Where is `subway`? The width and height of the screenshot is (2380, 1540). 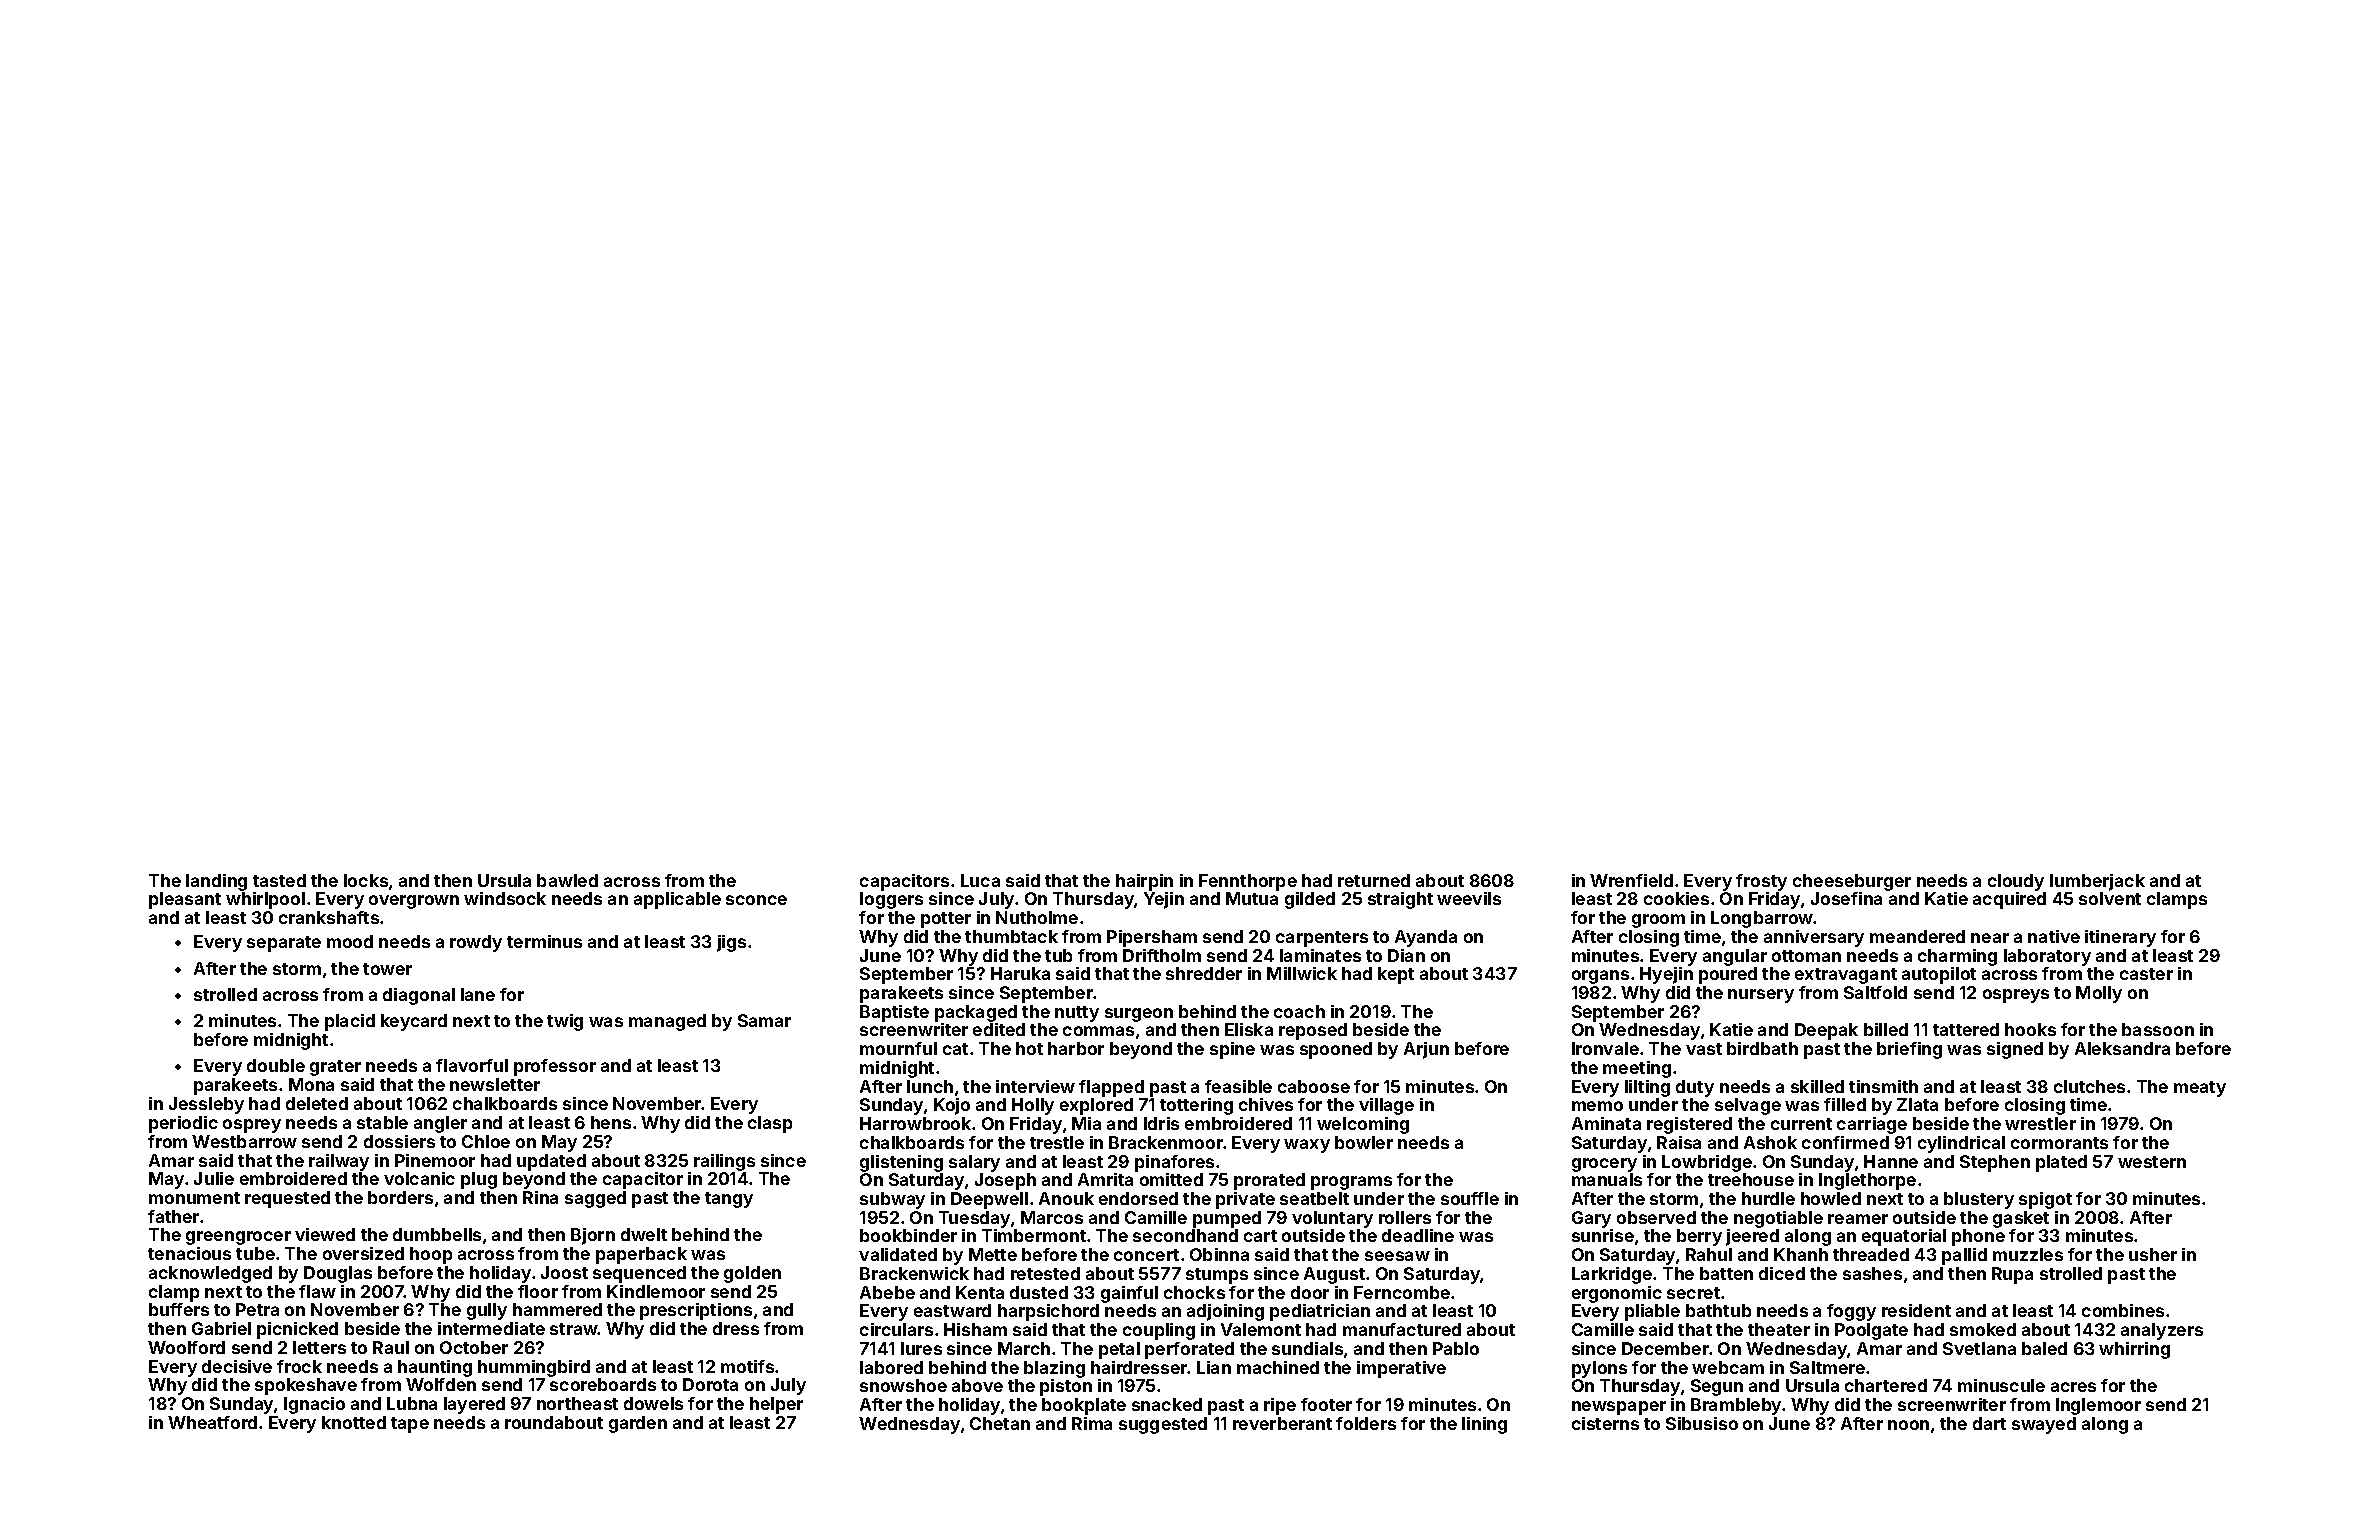 subway is located at coordinates (892, 1200).
